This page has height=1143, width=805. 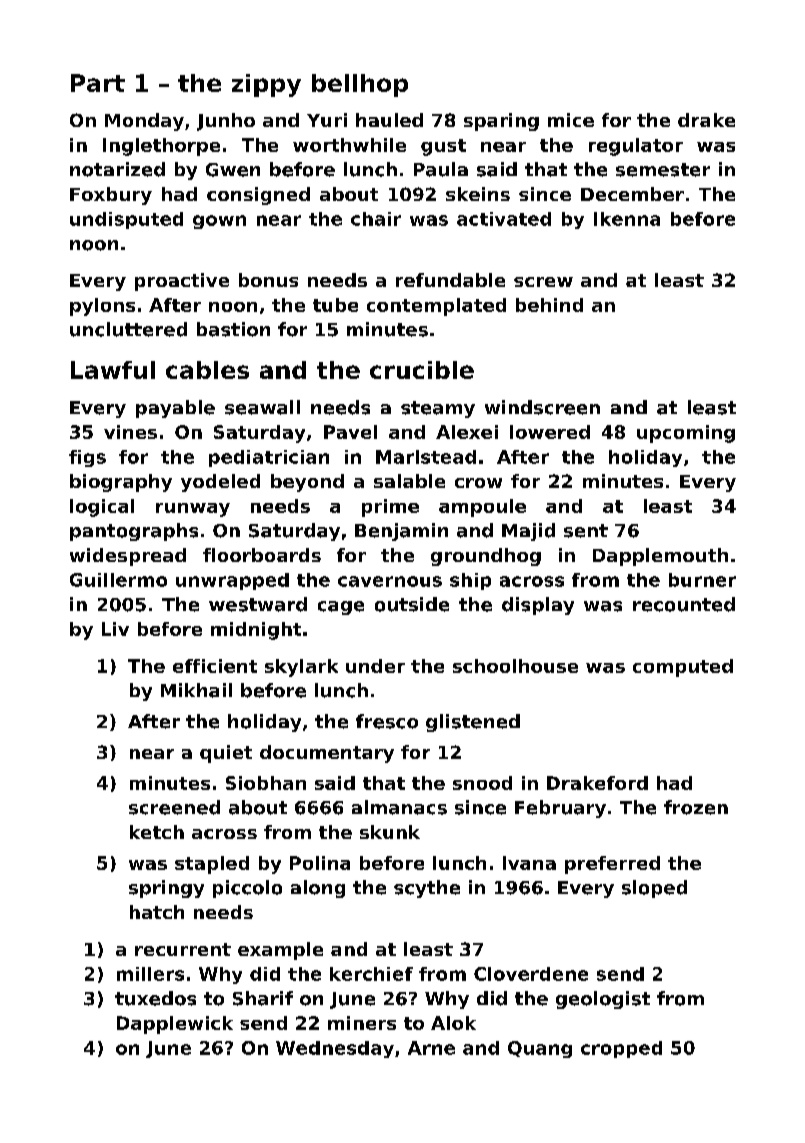 What do you see at coordinates (450, 280) in the page?
I see `refundable` at bounding box center [450, 280].
